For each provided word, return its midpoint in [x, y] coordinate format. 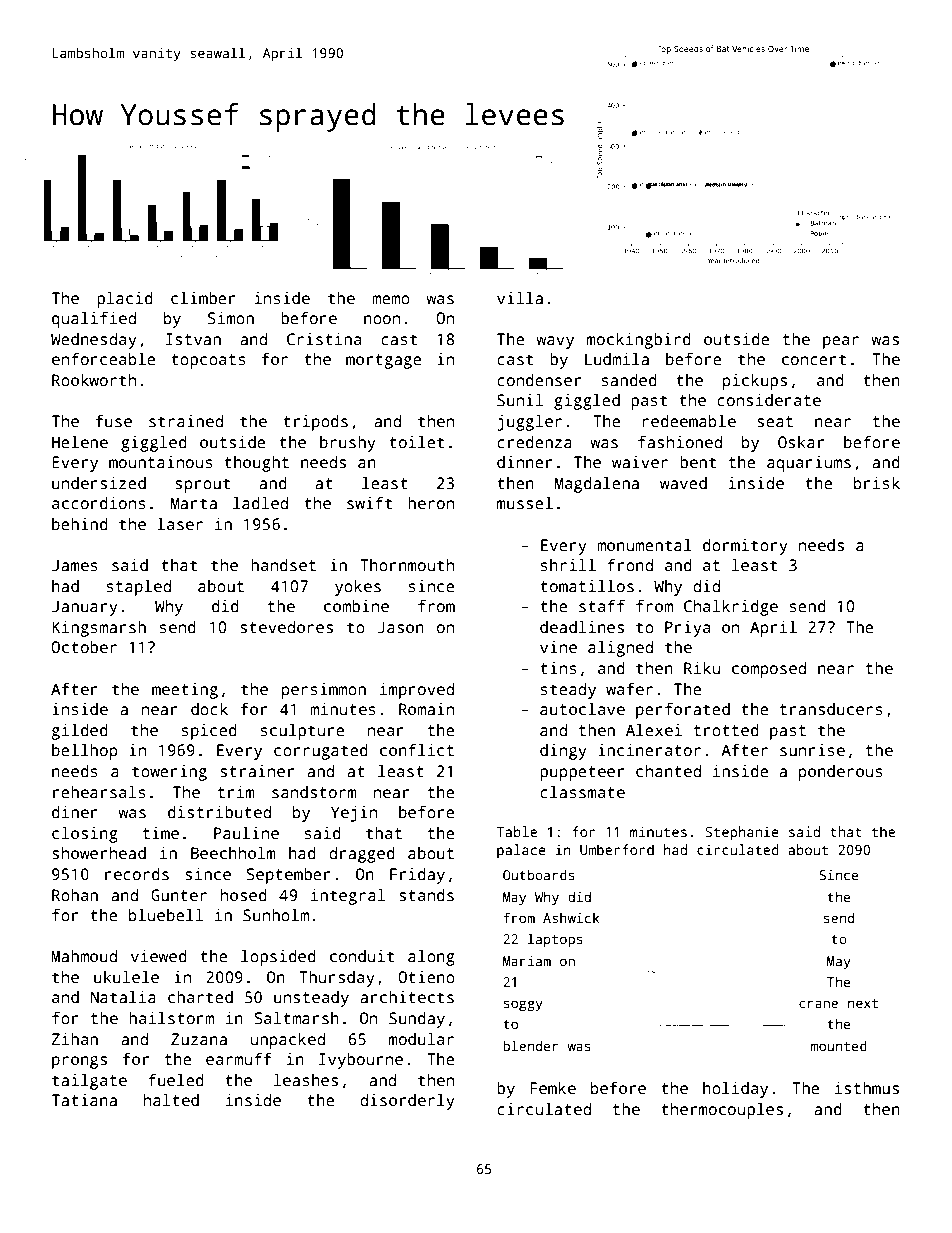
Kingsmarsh [99, 629]
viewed [159, 956]
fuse [114, 421]
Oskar [801, 442]
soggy [523, 1005]
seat [775, 422]
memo [391, 299]
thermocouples [722, 1110]
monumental [644, 544]
